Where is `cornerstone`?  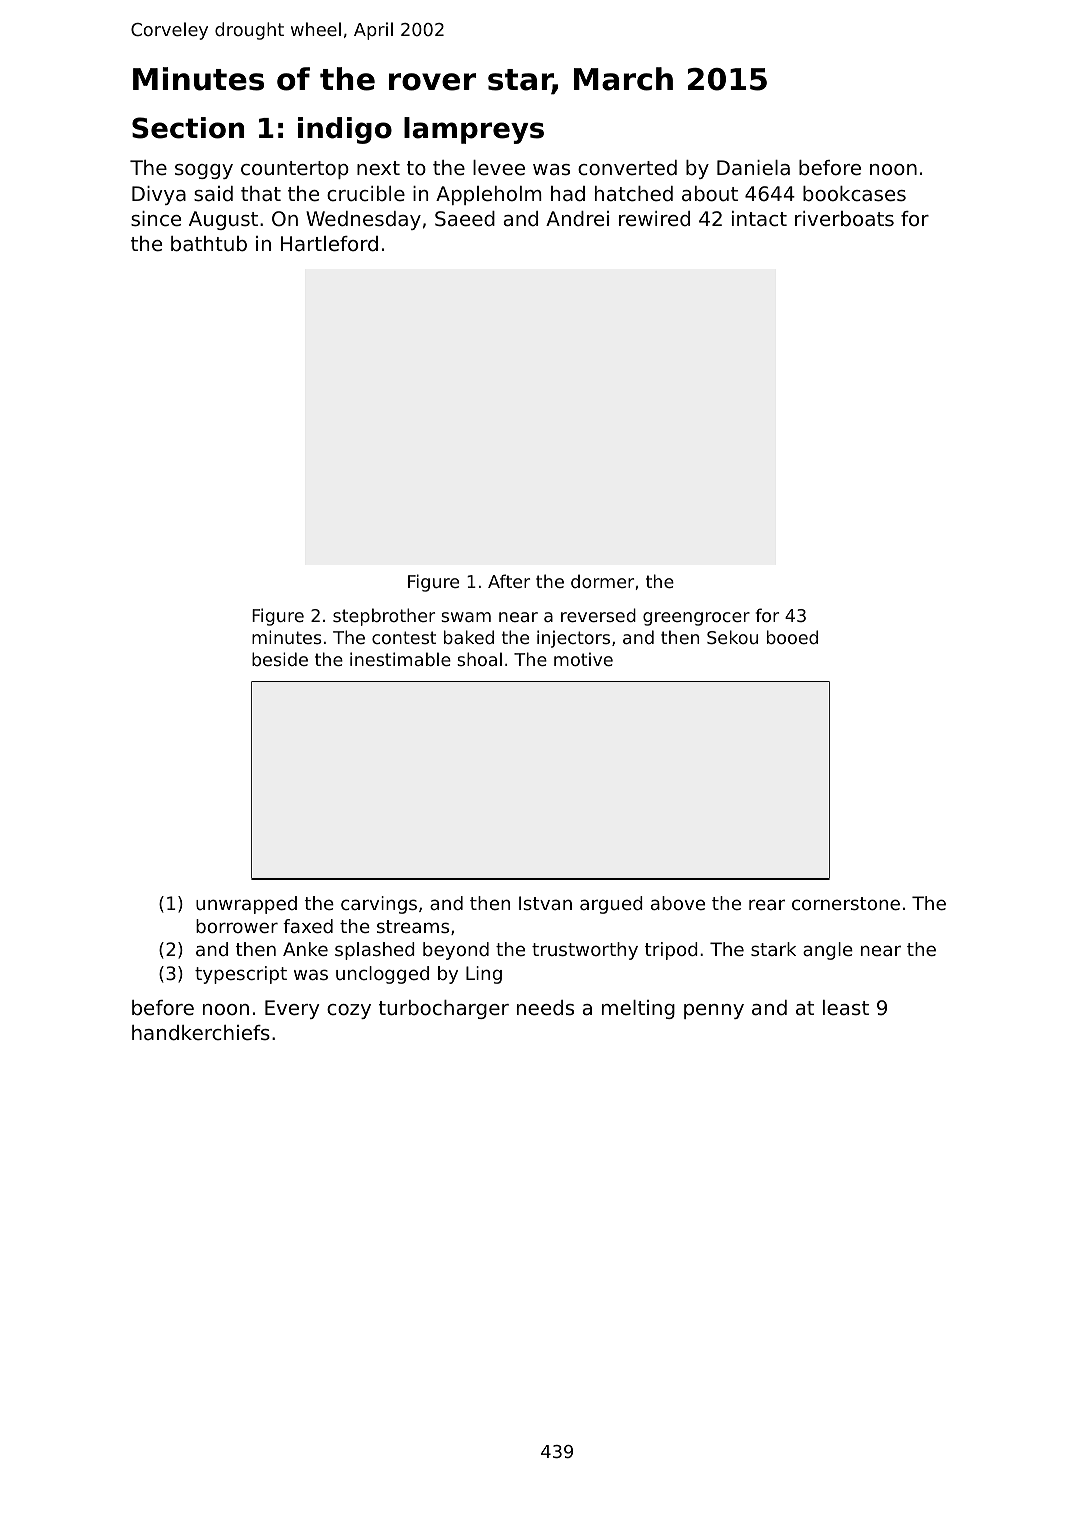 cornerstone is located at coordinates (846, 903).
